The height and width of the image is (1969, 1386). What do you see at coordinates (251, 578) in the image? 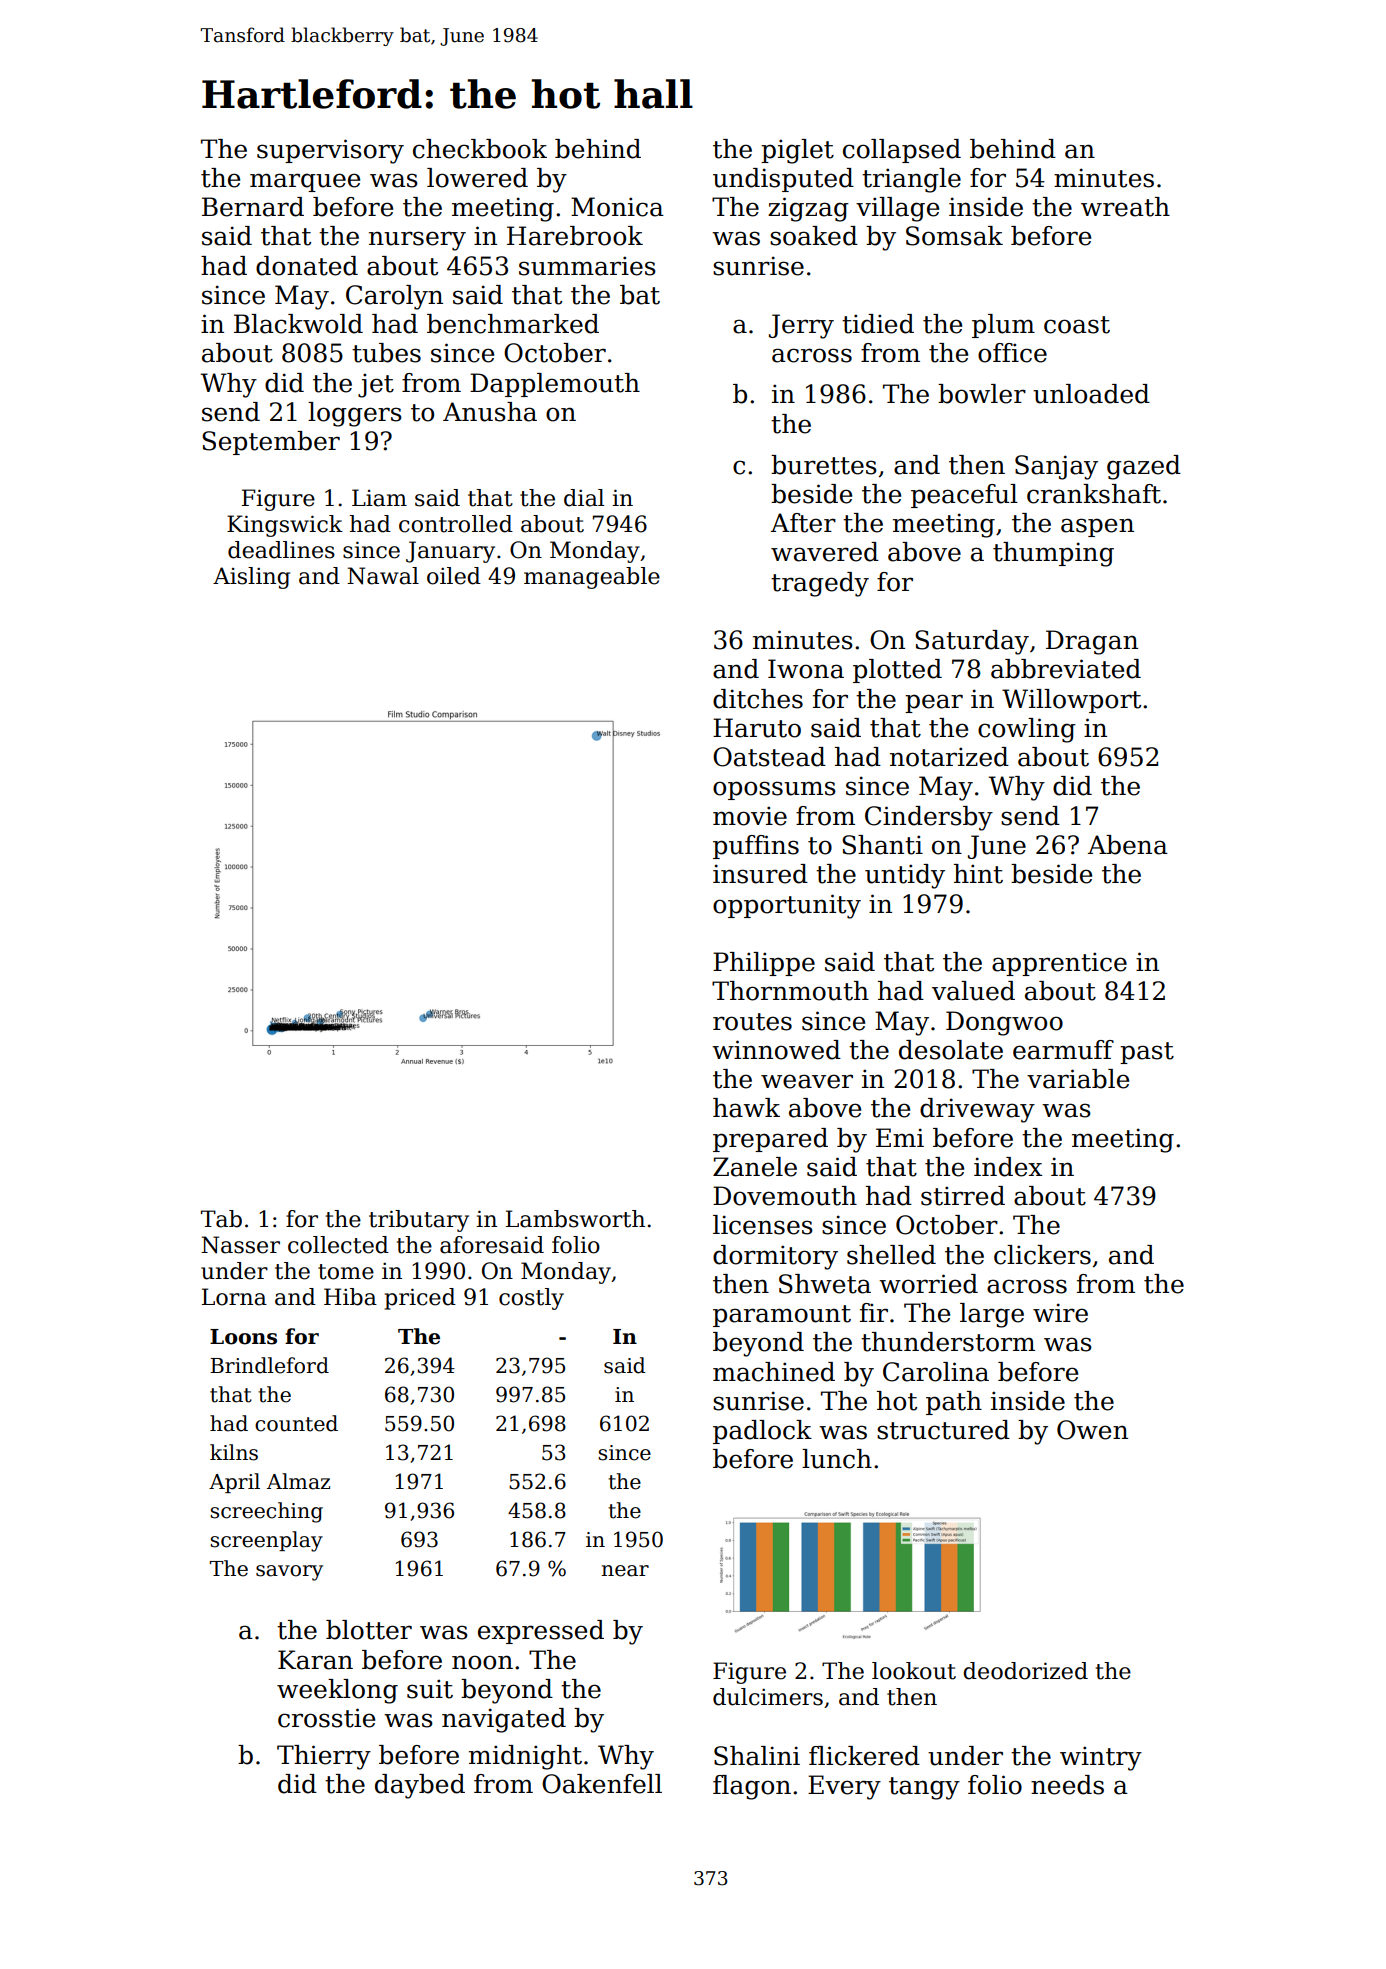
I see `Aisling` at bounding box center [251, 578].
